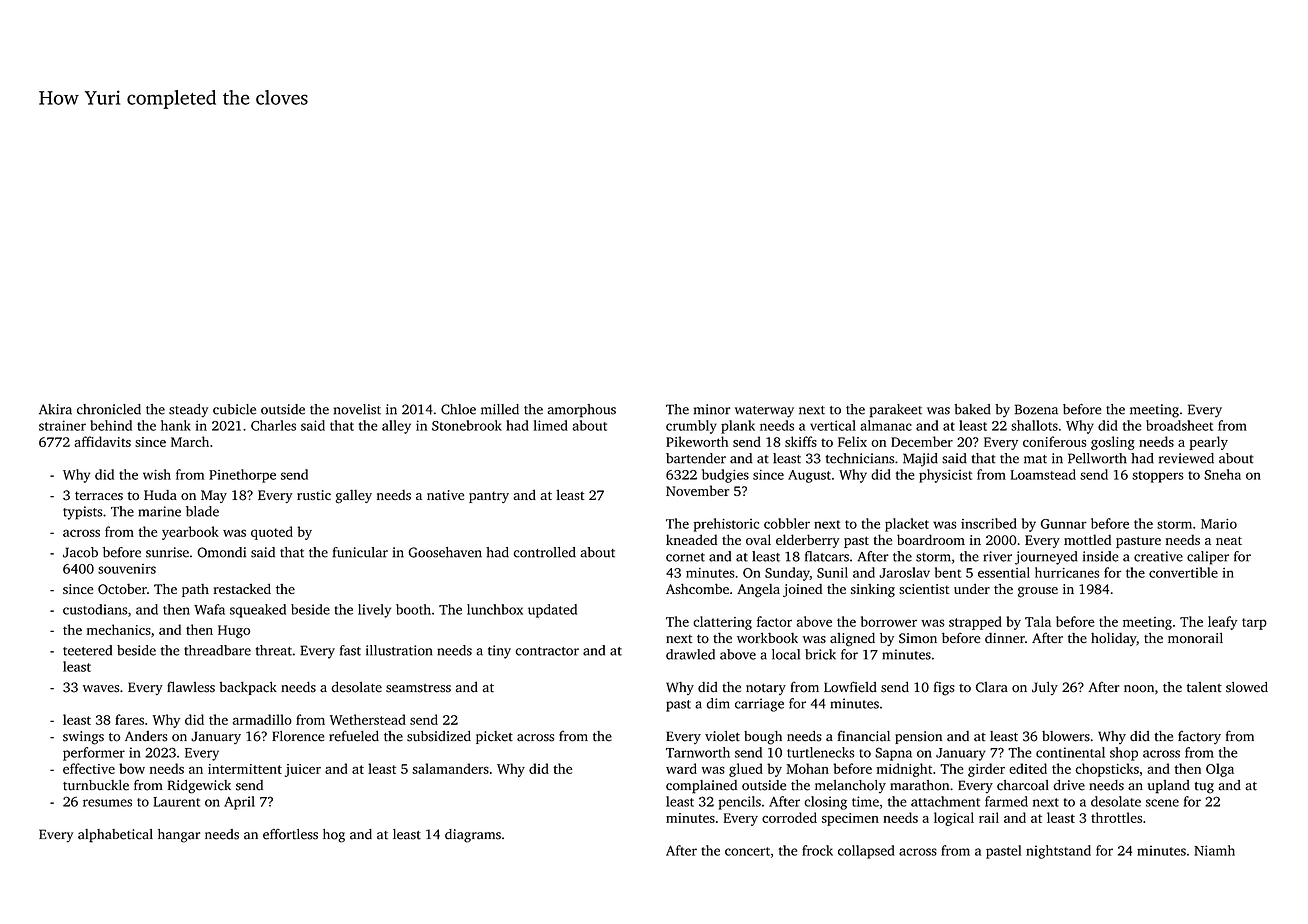  I want to click on seamstress, so click(418, 688).
